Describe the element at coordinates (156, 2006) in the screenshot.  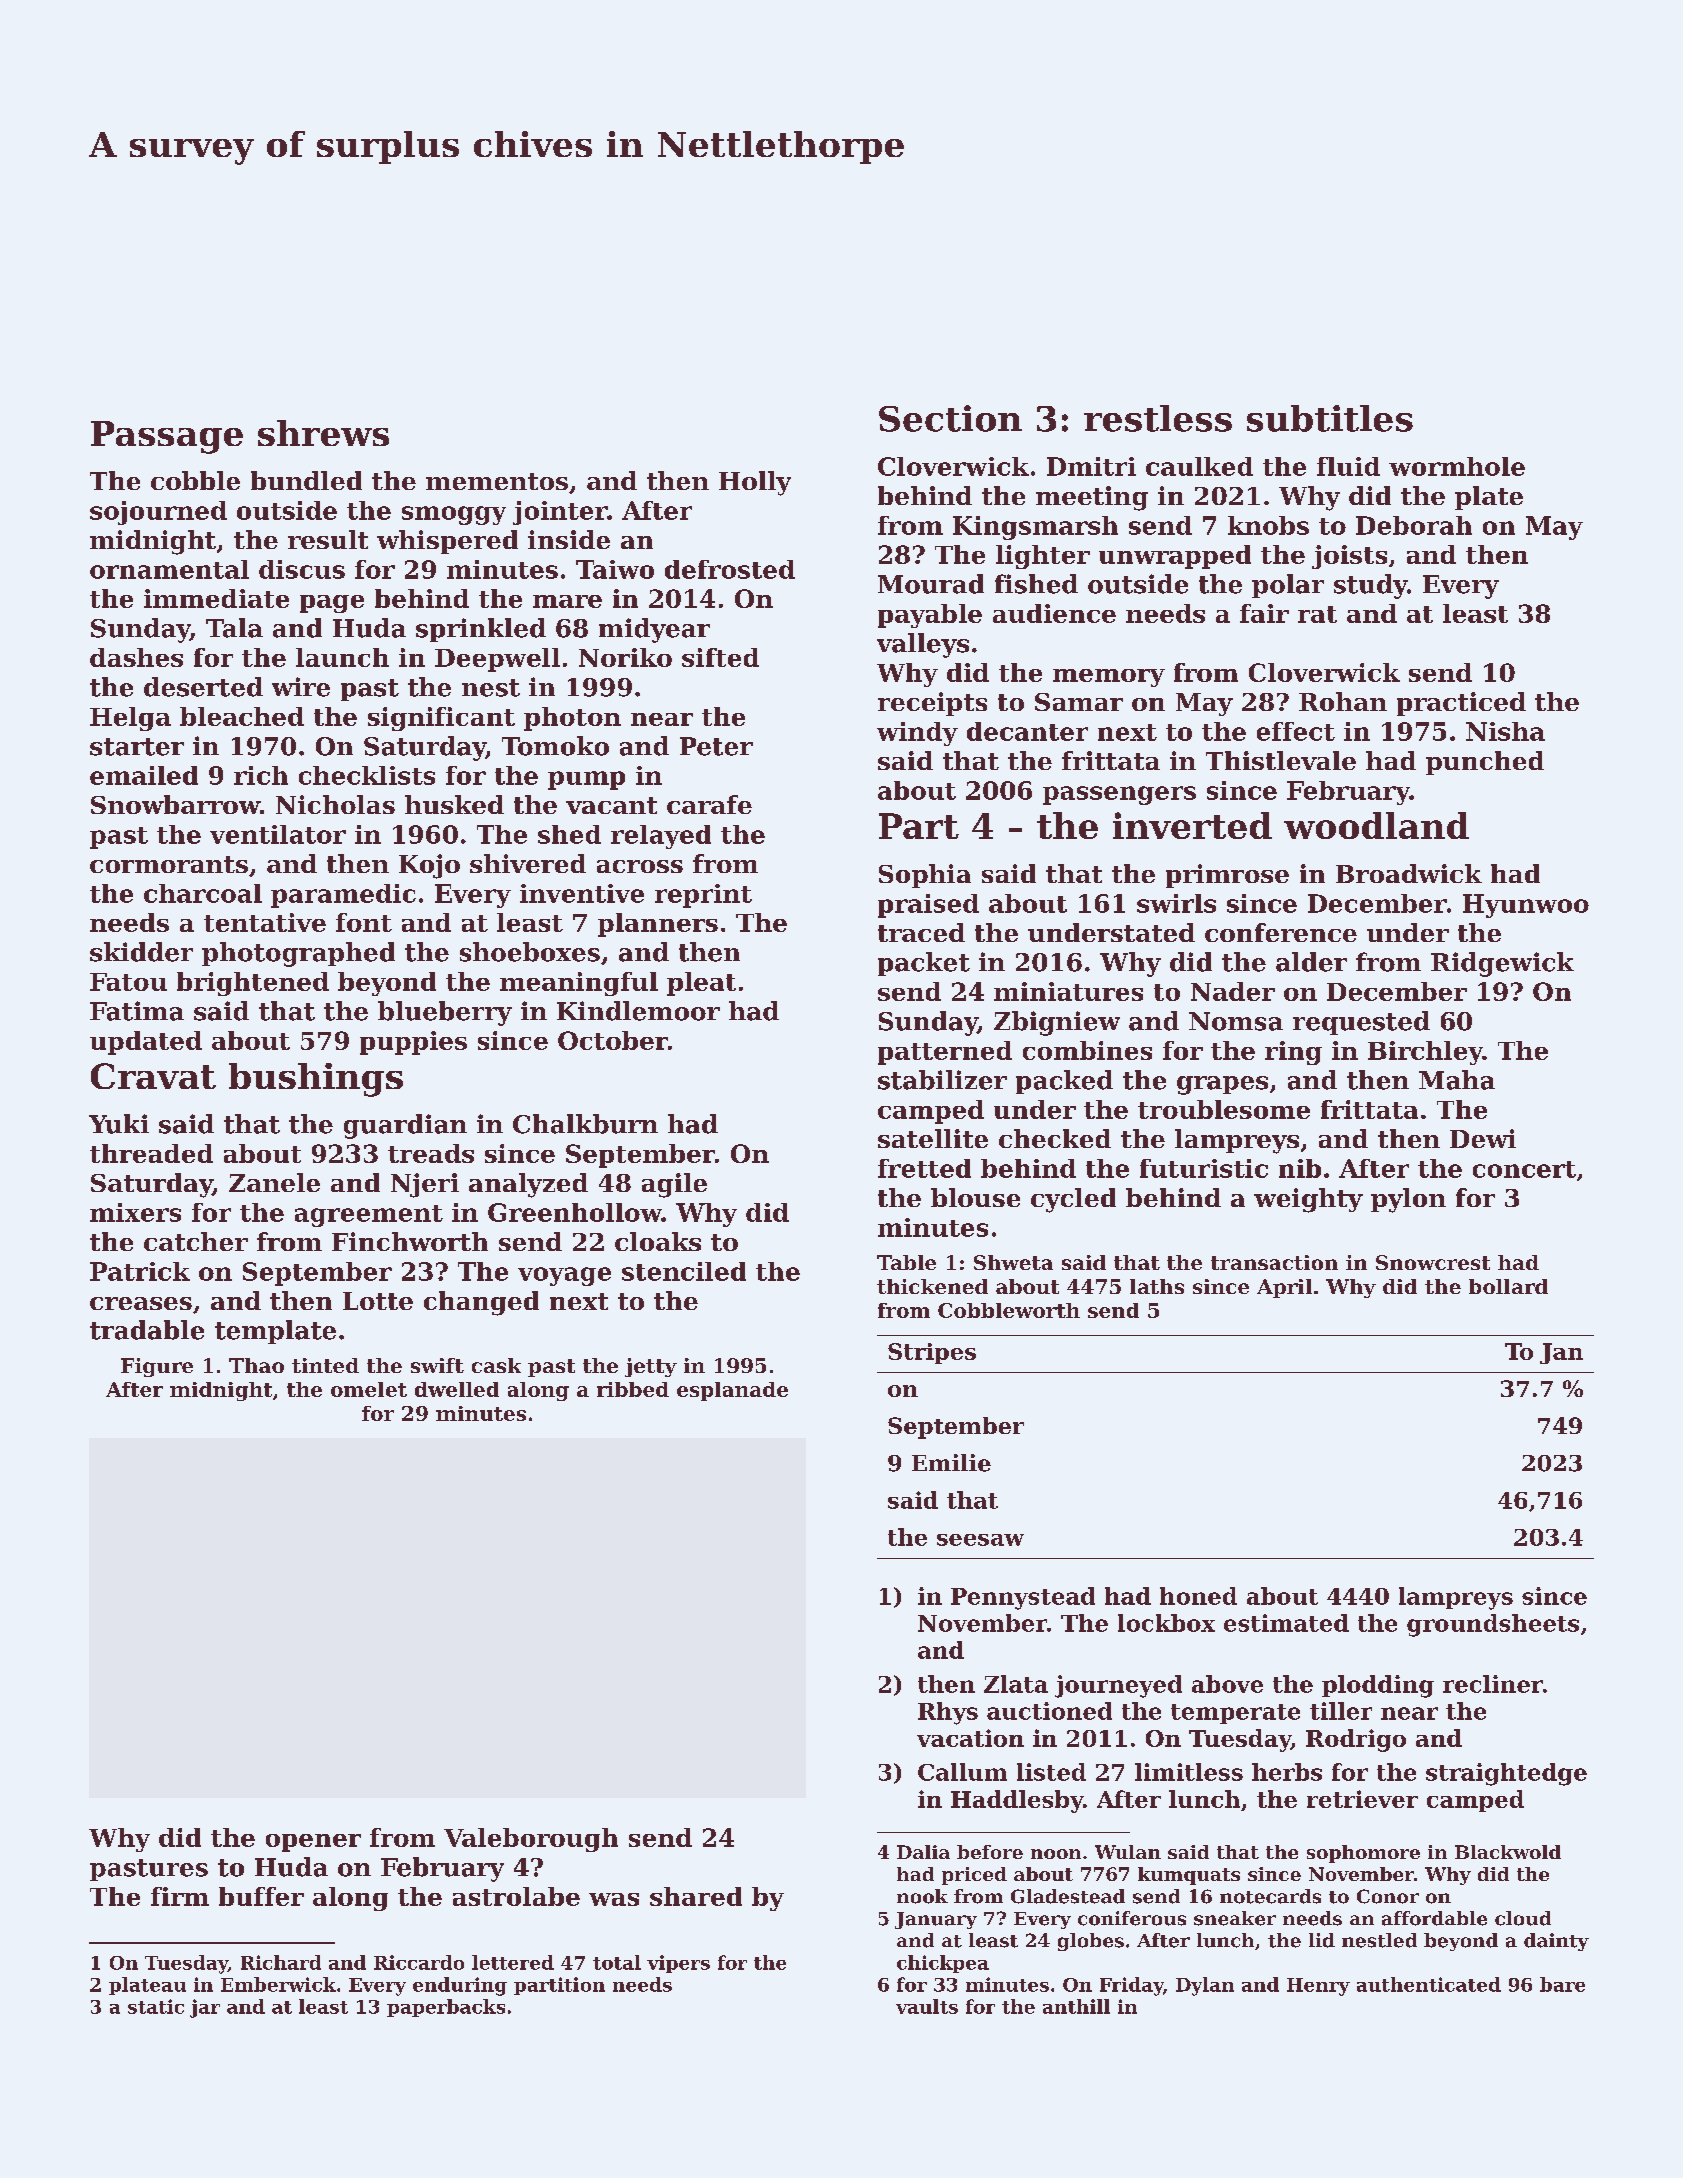
I see `static` at that location.
